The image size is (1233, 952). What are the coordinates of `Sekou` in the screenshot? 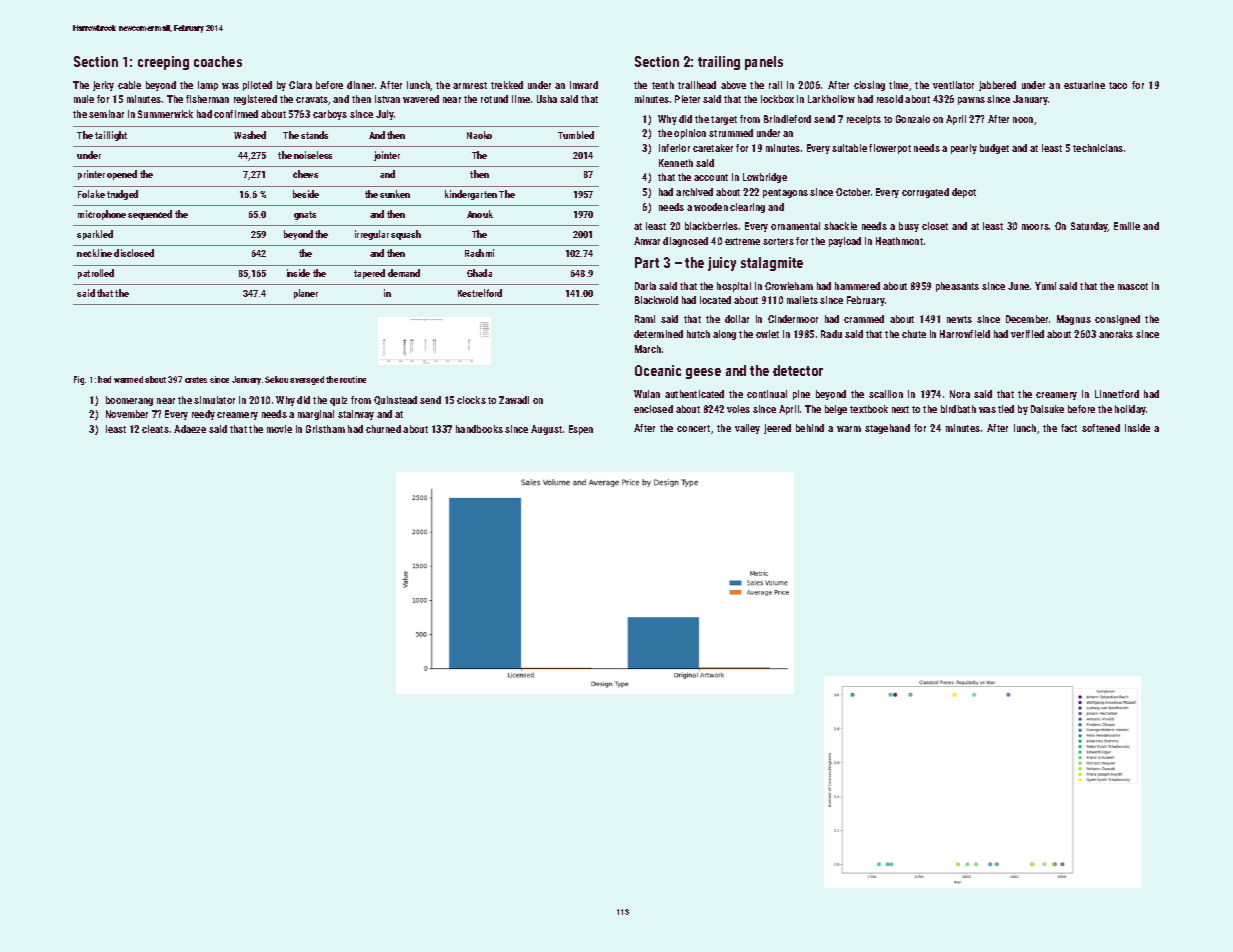 It's located at (276, 379).
